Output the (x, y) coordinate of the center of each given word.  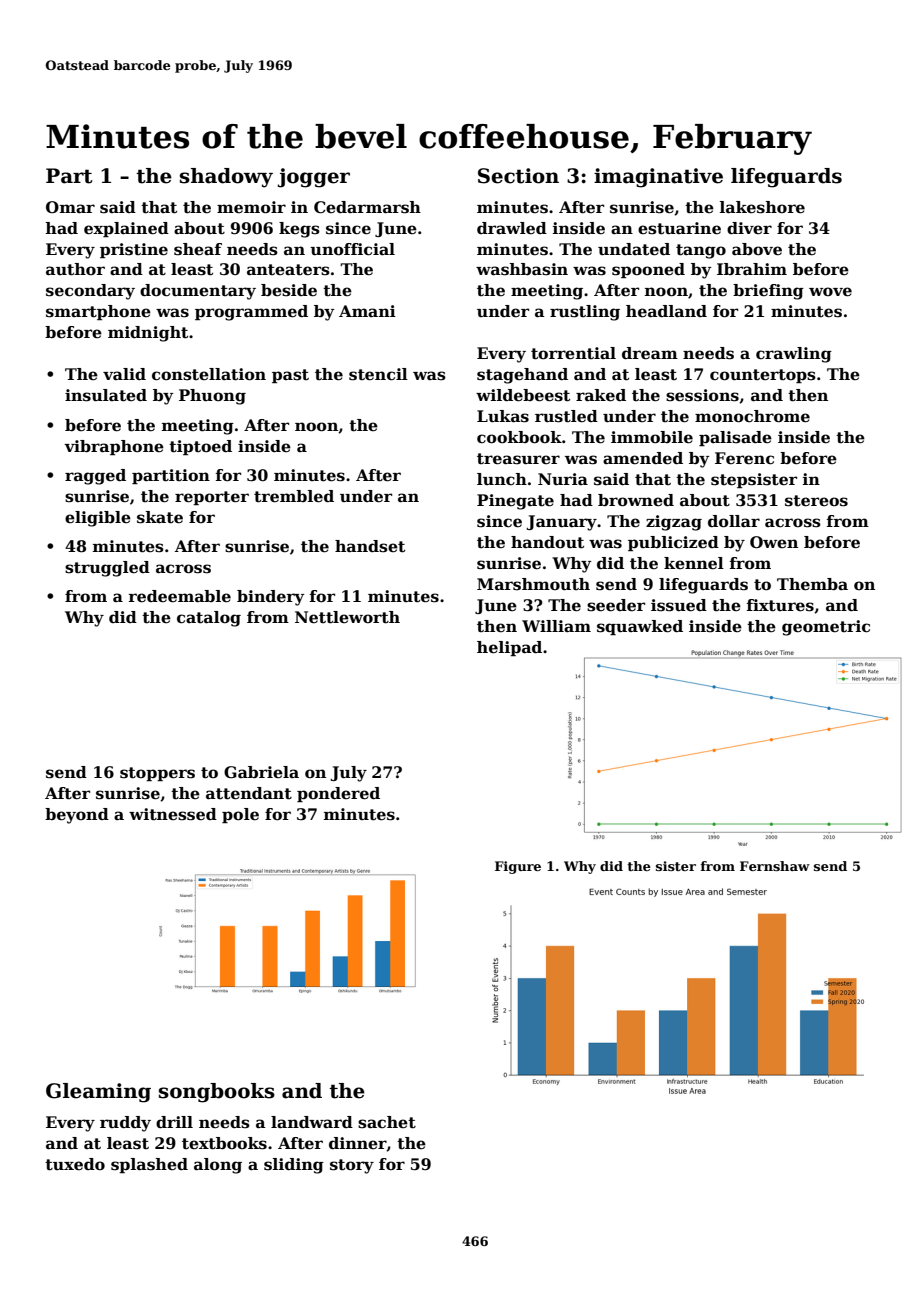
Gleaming (98, 1093)
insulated (106, 395)
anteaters (288, 270)
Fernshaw (775, 866)
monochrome (752, 416)
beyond (77, 816)
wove (830, 292)
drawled (512, 228)
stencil (378, 374)
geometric (826, 628)
